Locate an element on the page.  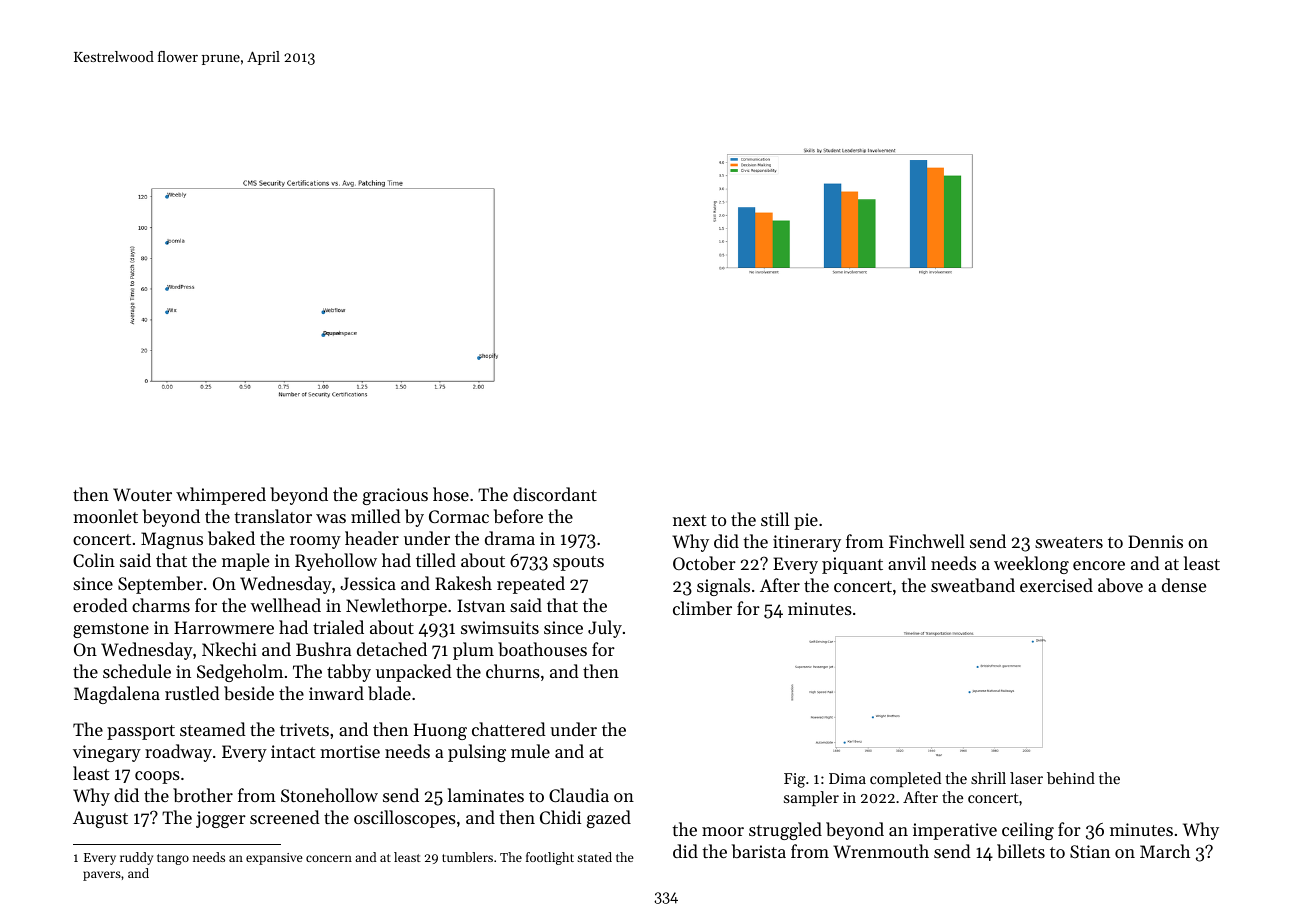
maple is located at coordinates (245, 562).
